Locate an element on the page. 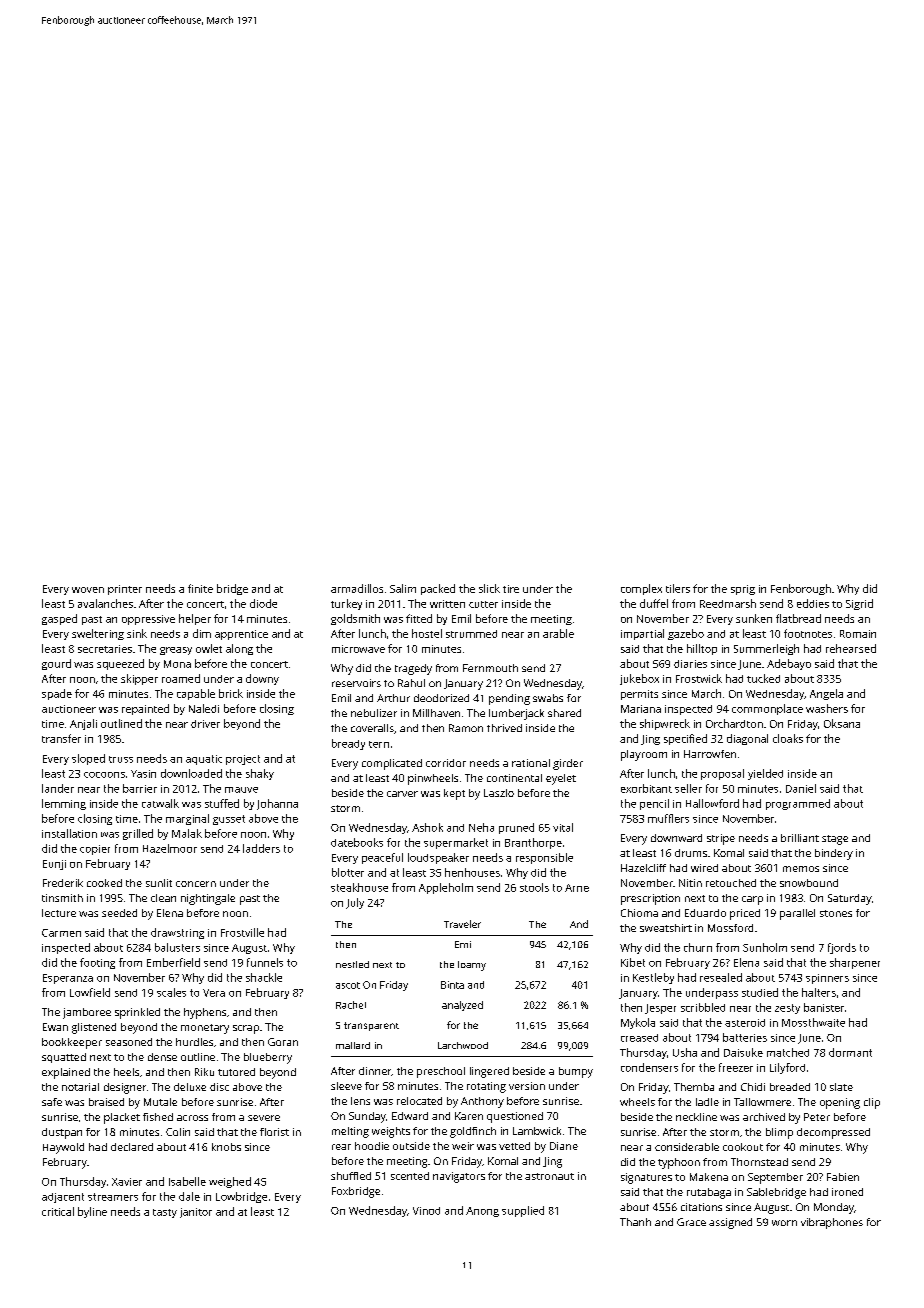 The width and height of the page is (924, 1308). byline is located at coordinates (92, 1212).
